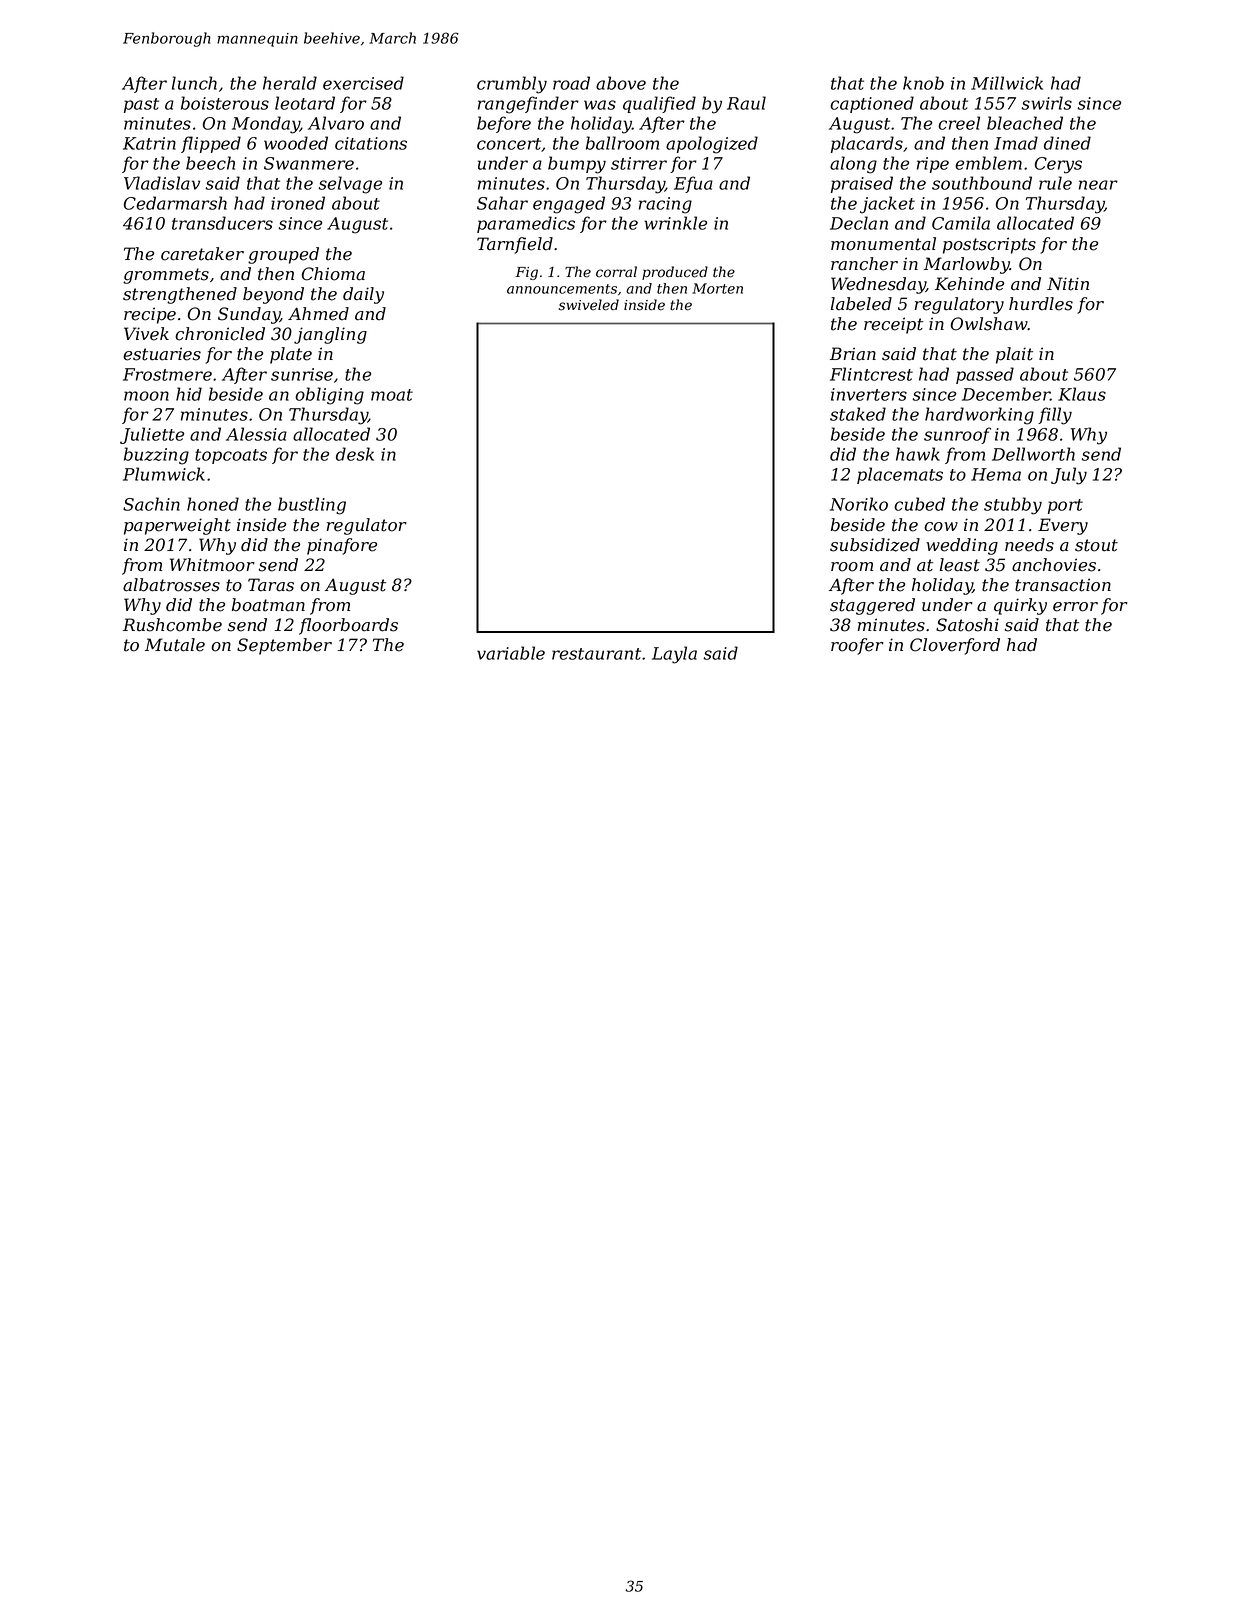 The height and width of the screenshot is (1619, 1251). I want to click on Cloverford, so click(955, 646).
